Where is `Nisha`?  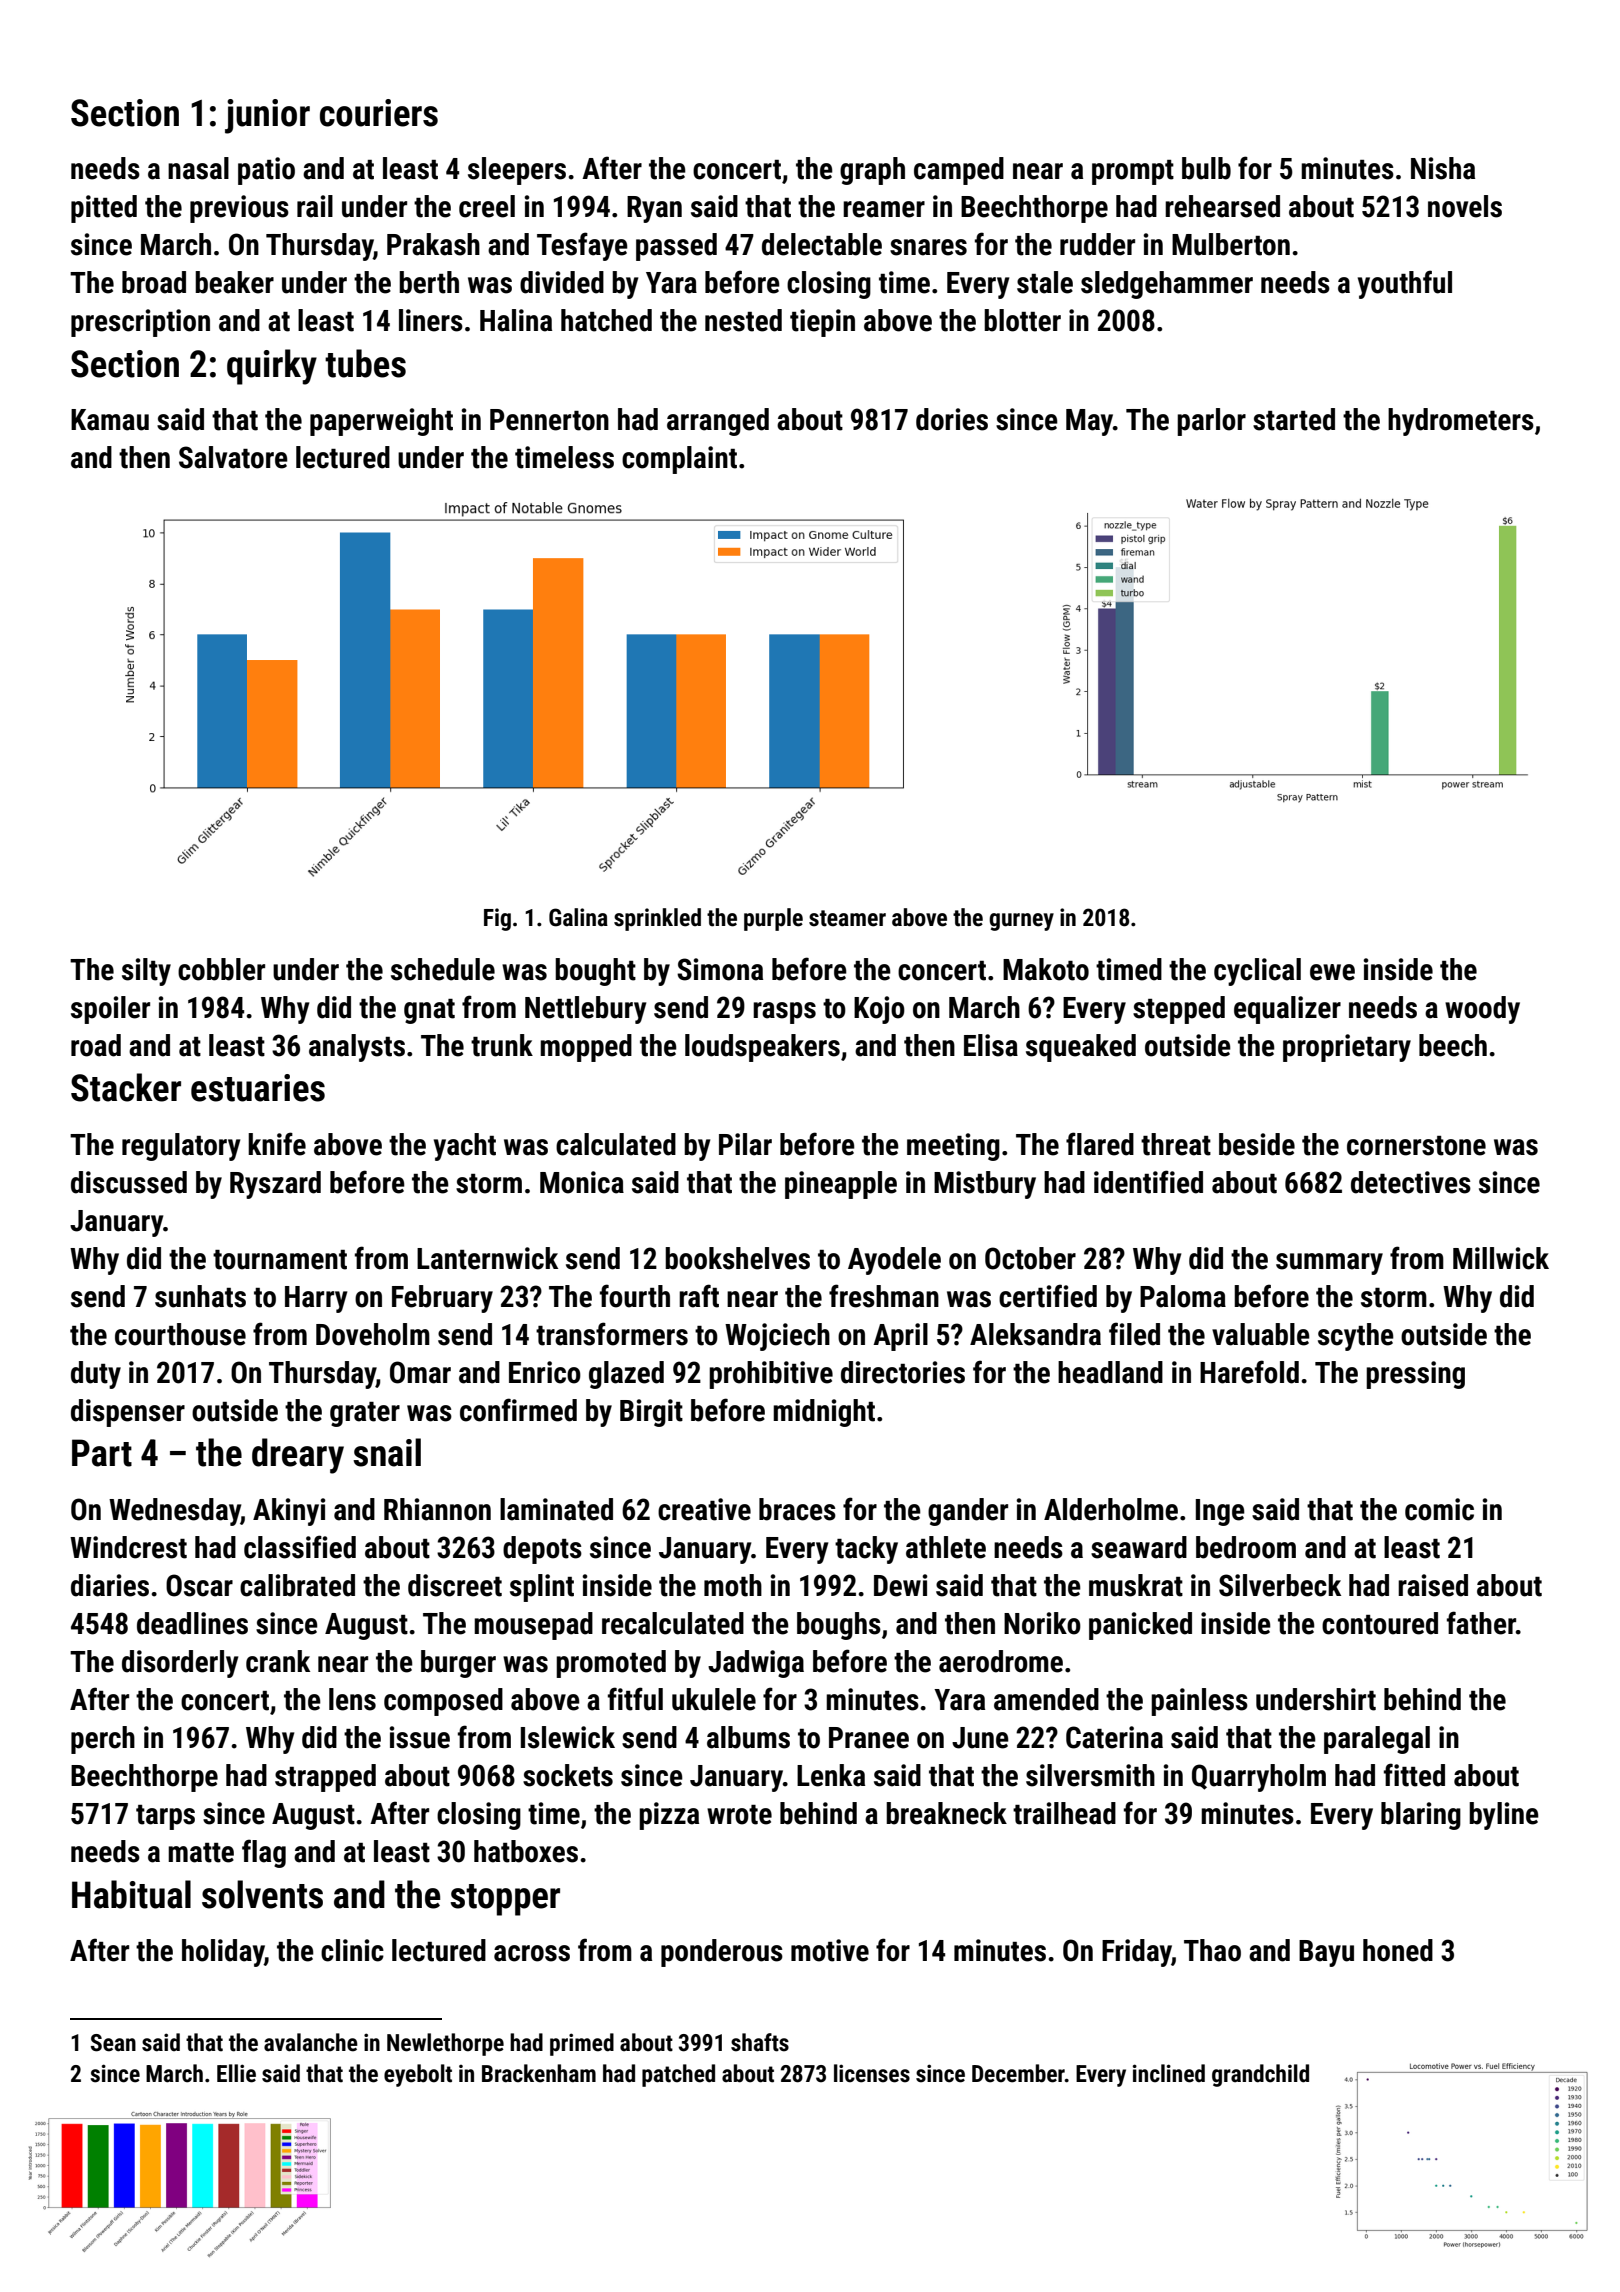
Nisha is located at coordinates (1443, 168).
